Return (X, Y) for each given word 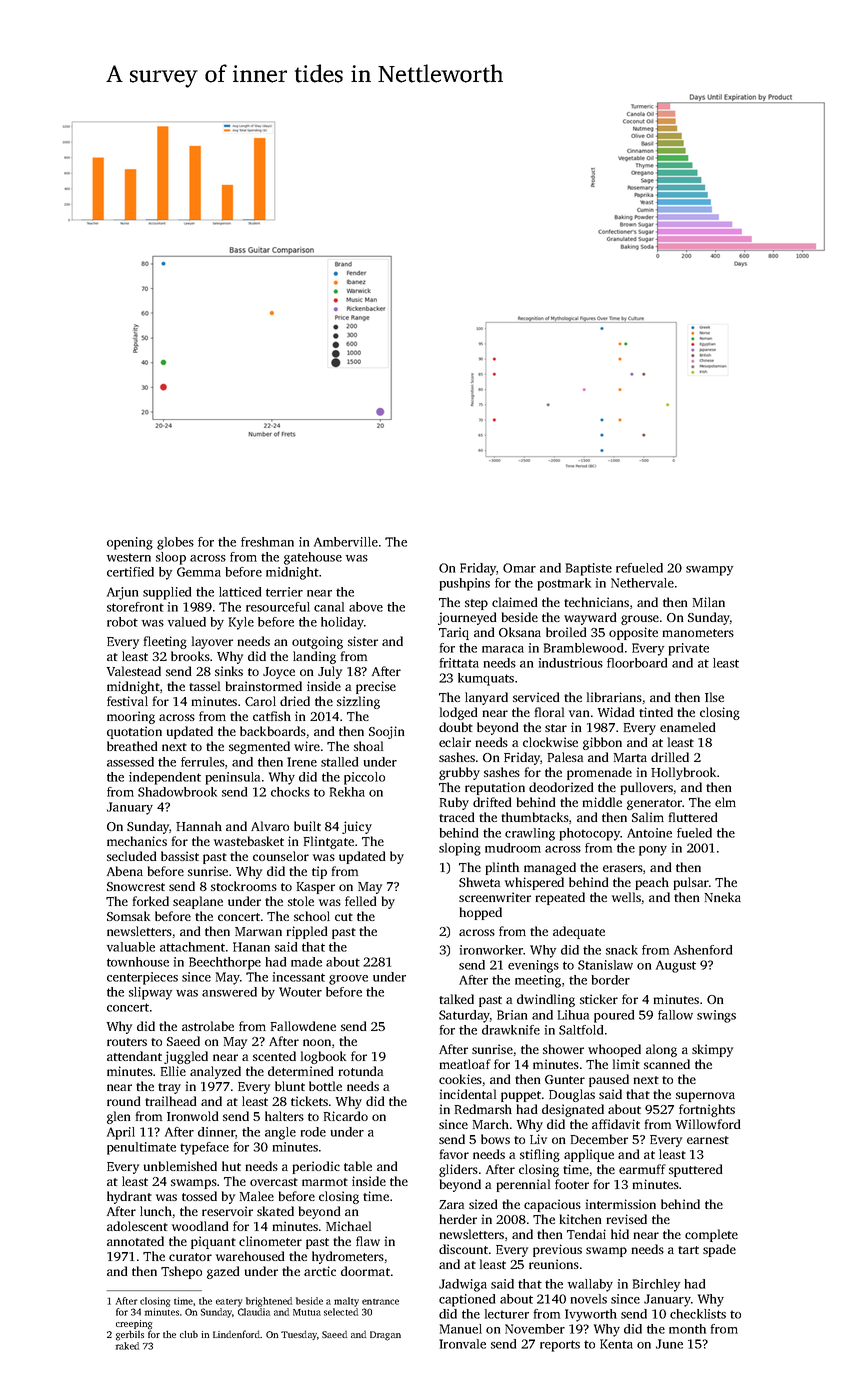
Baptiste (589, 569)
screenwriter (495, 897)
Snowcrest (136, 886)
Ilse (714, 697)
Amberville (346, 542)
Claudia (254, 1312)
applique (589, 1155)
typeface (204, 1148)
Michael (348, 1226)
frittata (459, 663)
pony (653, 851)
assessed (130, 762)
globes (175, 543)
